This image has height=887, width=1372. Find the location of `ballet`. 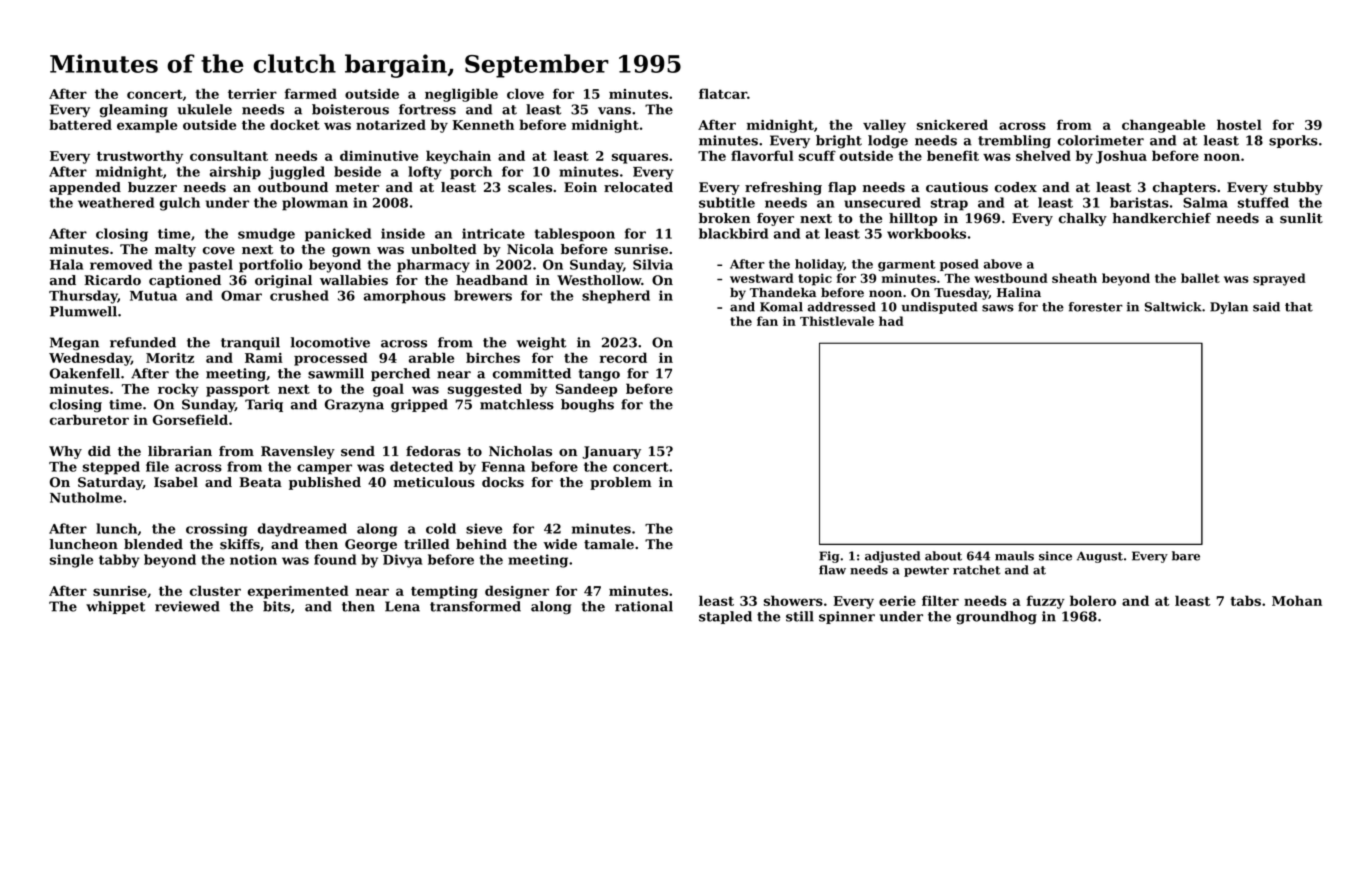

ballet is located at coordinates (1200, 278).
